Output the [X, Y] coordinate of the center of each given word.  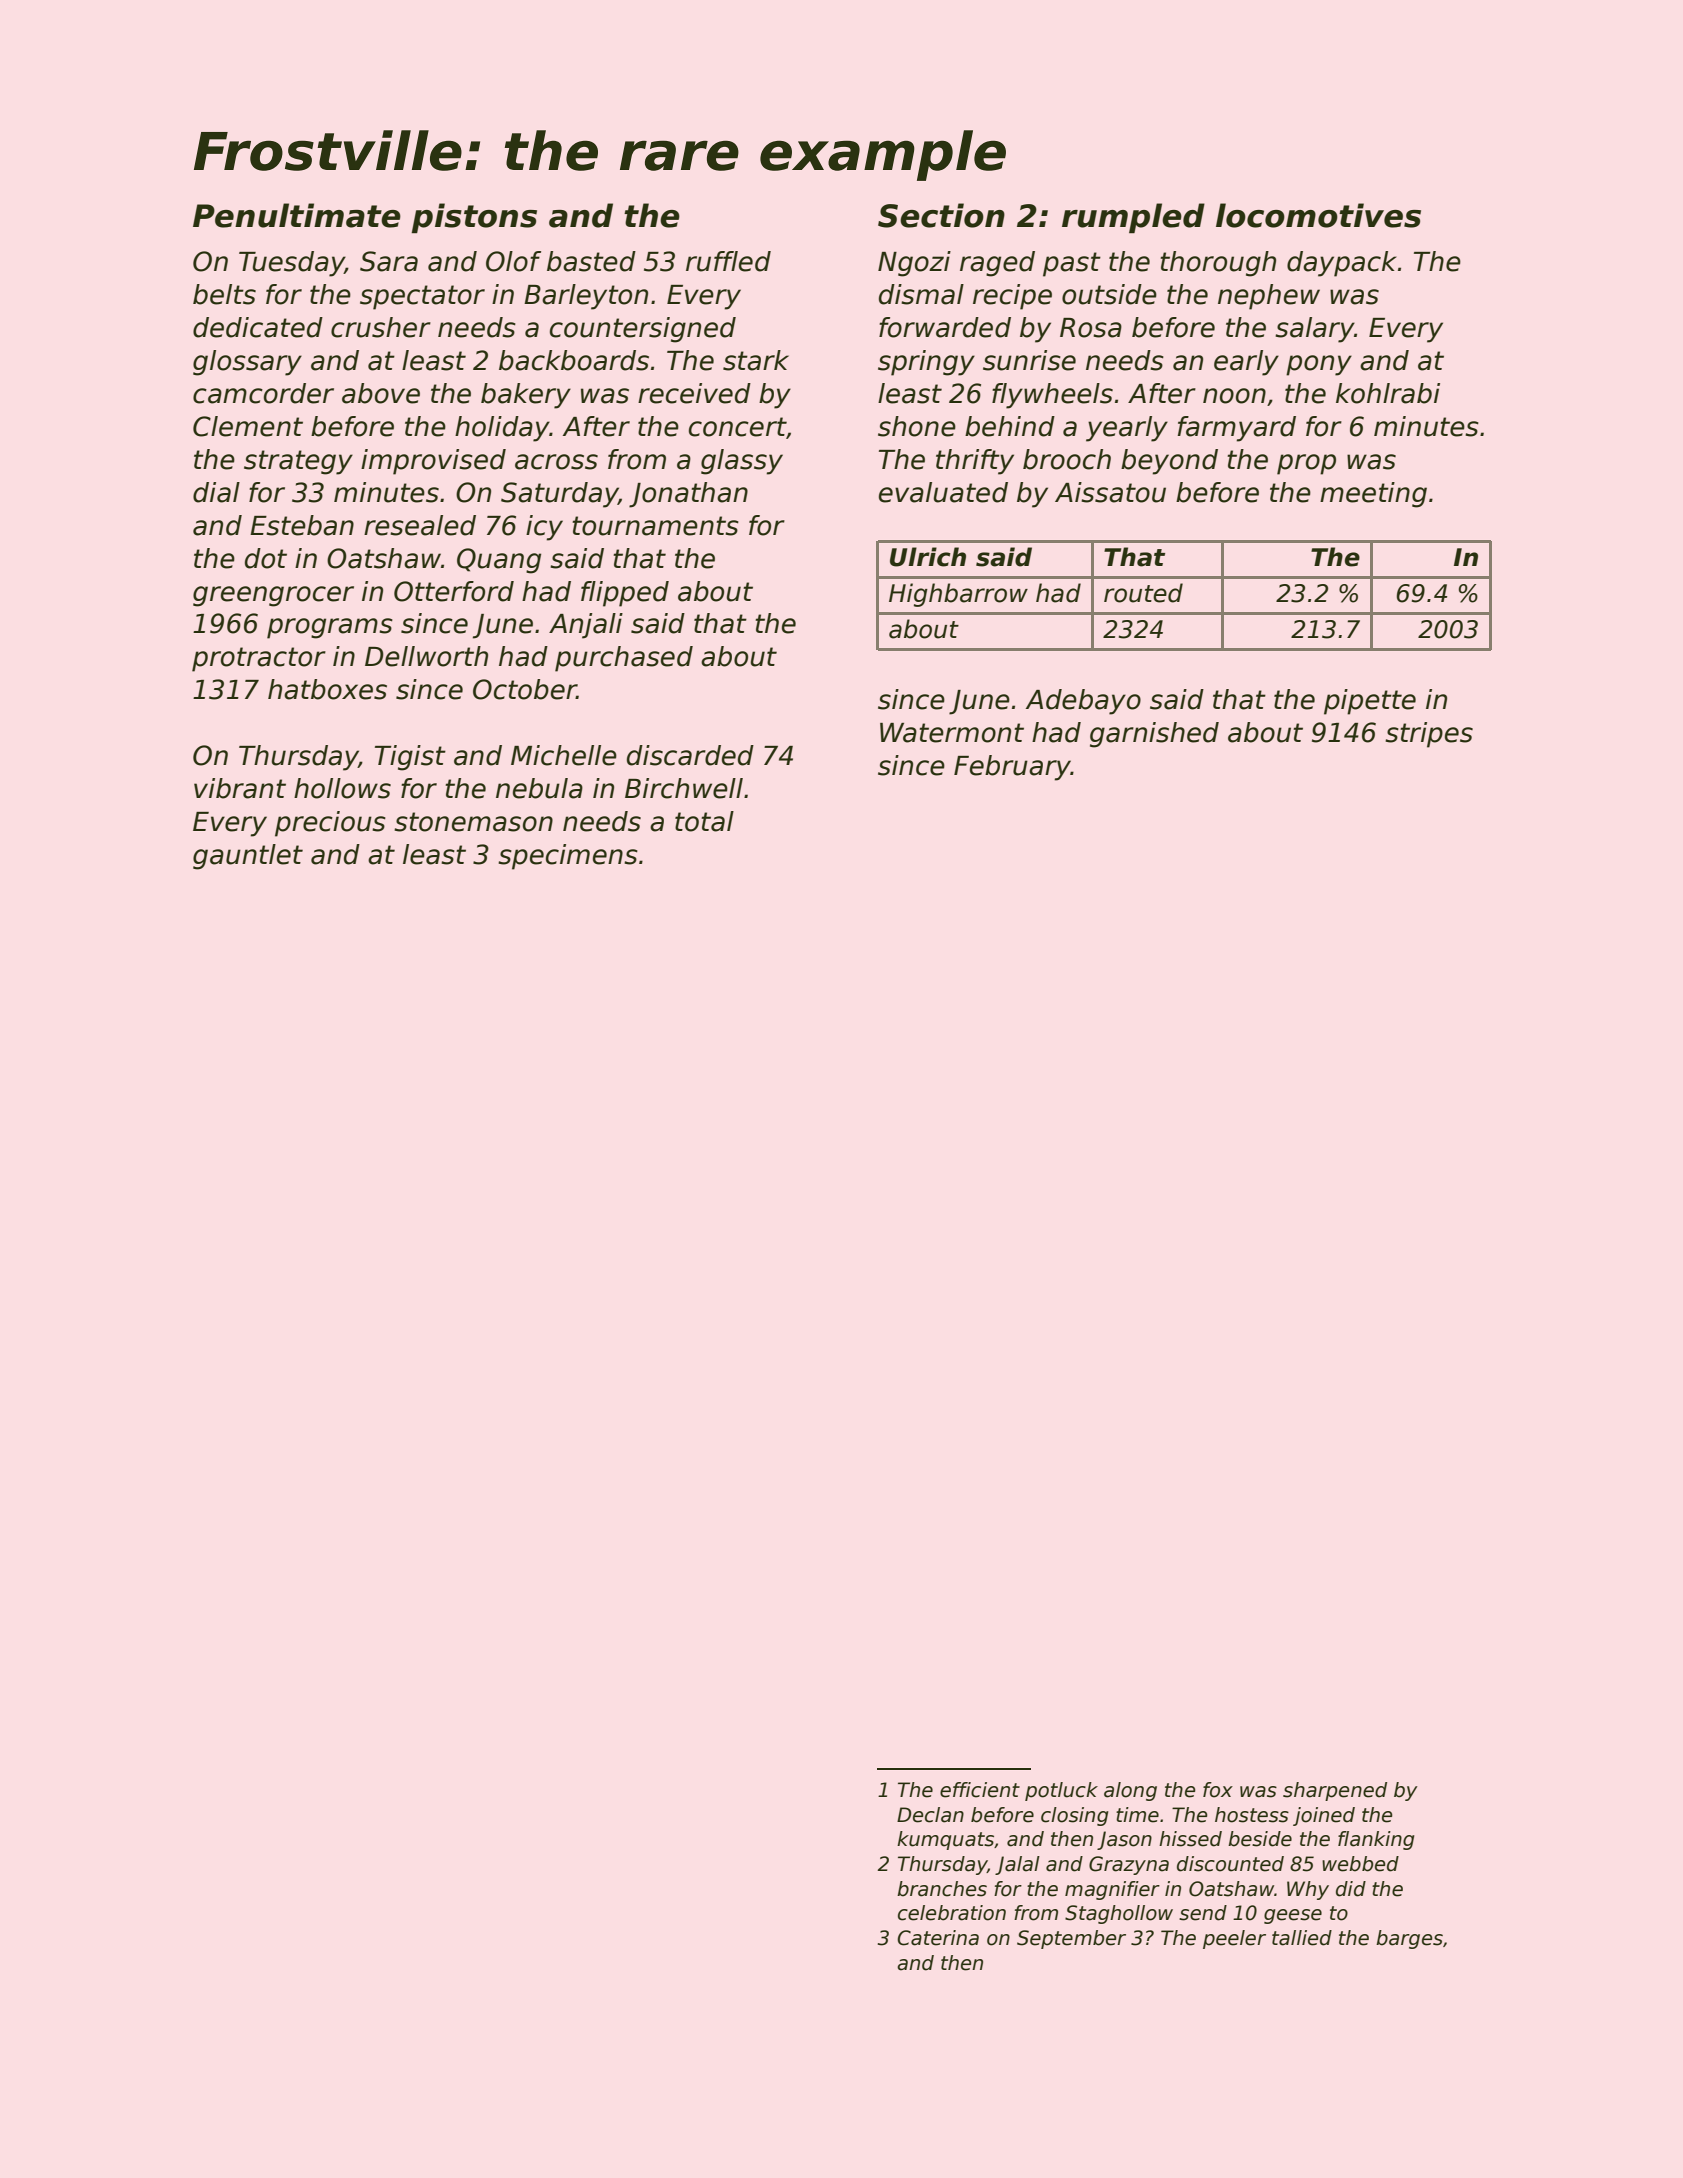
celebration [952, 1913]
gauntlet [248, 857]
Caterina [938, 1938]
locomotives [1318, 215]
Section [941, 215]
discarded [690, 755]
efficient [980, 1790]
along [1130, 1791]
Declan [930, 1815]
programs [330, 628]
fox [1218, 1790]
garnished [1154, 735]
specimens [568, 857]
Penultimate [297, 215]
